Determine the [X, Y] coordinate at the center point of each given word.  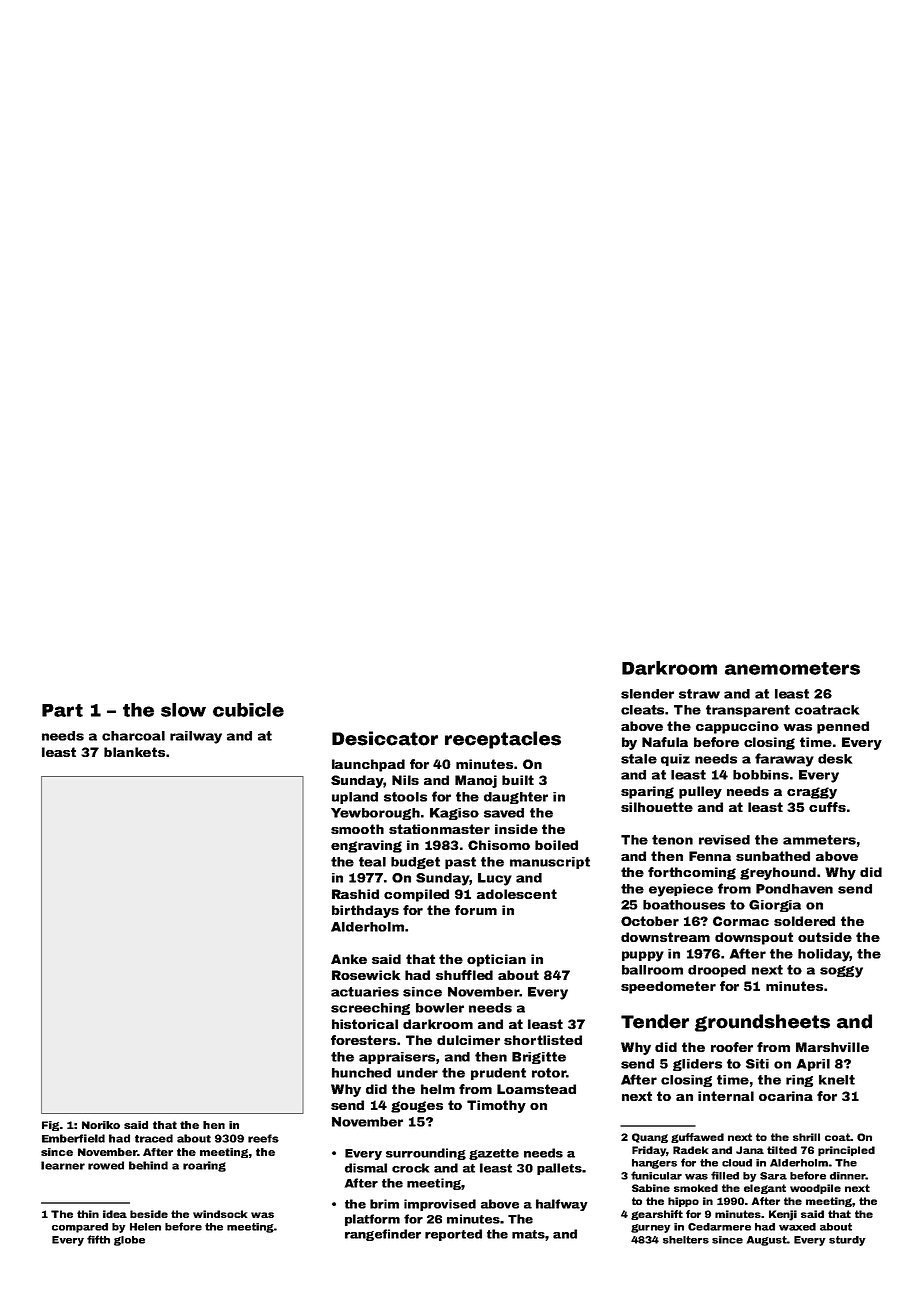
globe [129, 1241]
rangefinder [383, 1235]
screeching [370, 1009]
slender [647, 694]
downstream [665, 937]
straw [699, 694]
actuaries [365, 992]
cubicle [248, 710]
